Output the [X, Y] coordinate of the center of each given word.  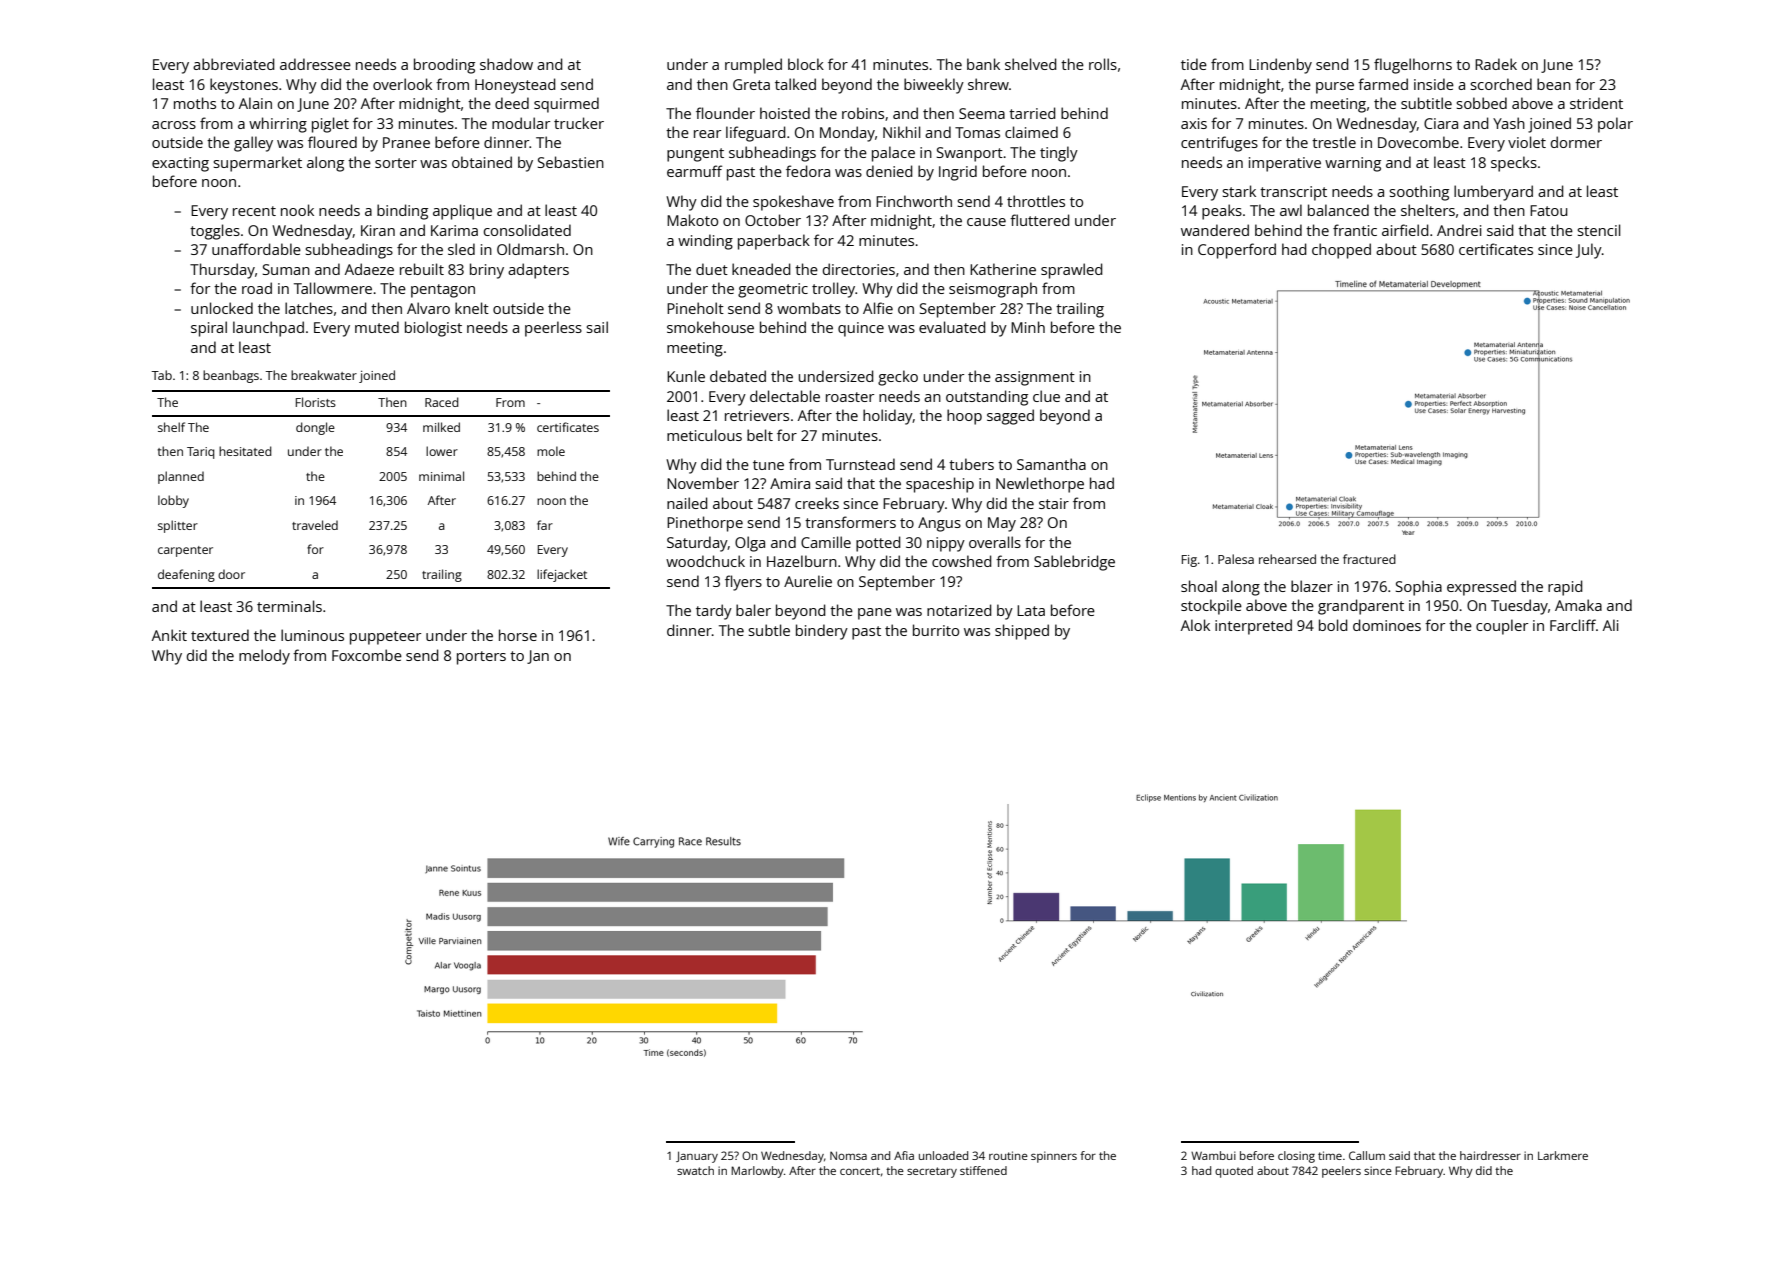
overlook [402, 84]
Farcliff [1573, 625]
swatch [695, 1170]
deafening [186, 575]
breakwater [324, 375]
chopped [1341, 251]
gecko [898, 378]
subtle [769, 630]
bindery [822, 632]
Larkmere [1563, 1155]
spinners [1054, 1157]
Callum [1367, 1155]
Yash [1509, 123]
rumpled [753, 66]
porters [481, 658]
